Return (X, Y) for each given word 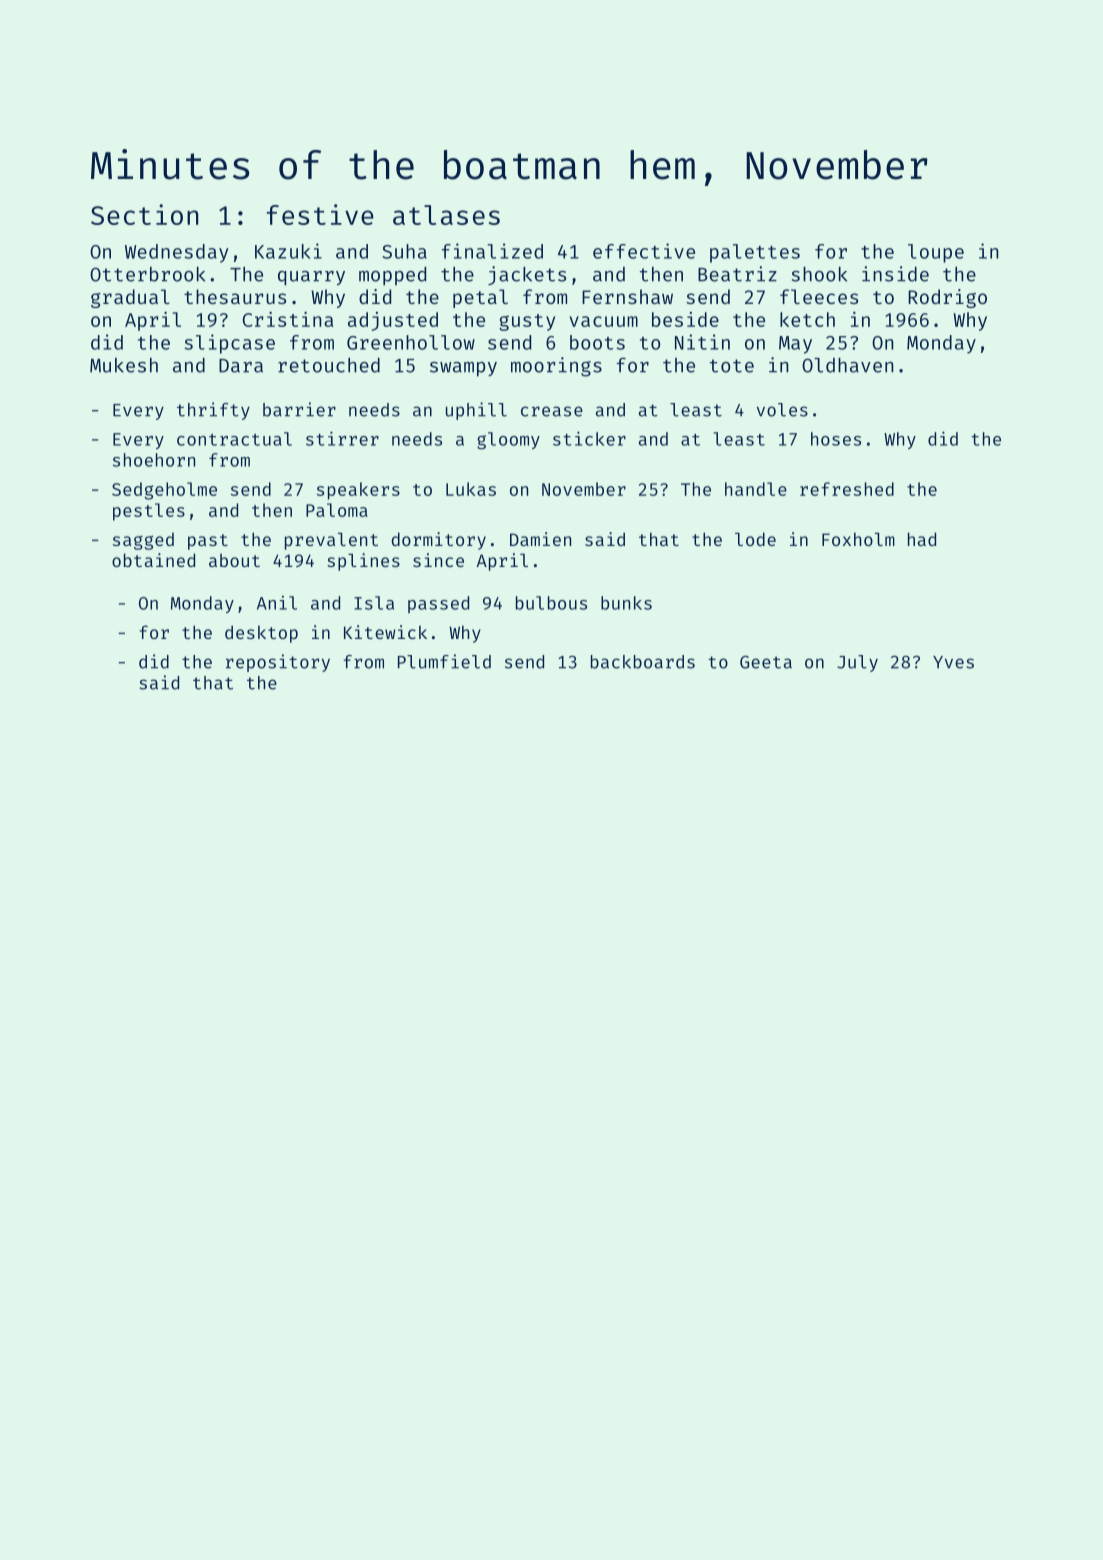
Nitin (702, 342)
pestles (149, 512)
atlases (446, 215)
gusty (527, 322)
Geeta (766, 662)
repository (278, 663)
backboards (643, 662)
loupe (936, 253)
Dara (241, 366)
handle (756, 489)
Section (145, 214)
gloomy (508, 441)
